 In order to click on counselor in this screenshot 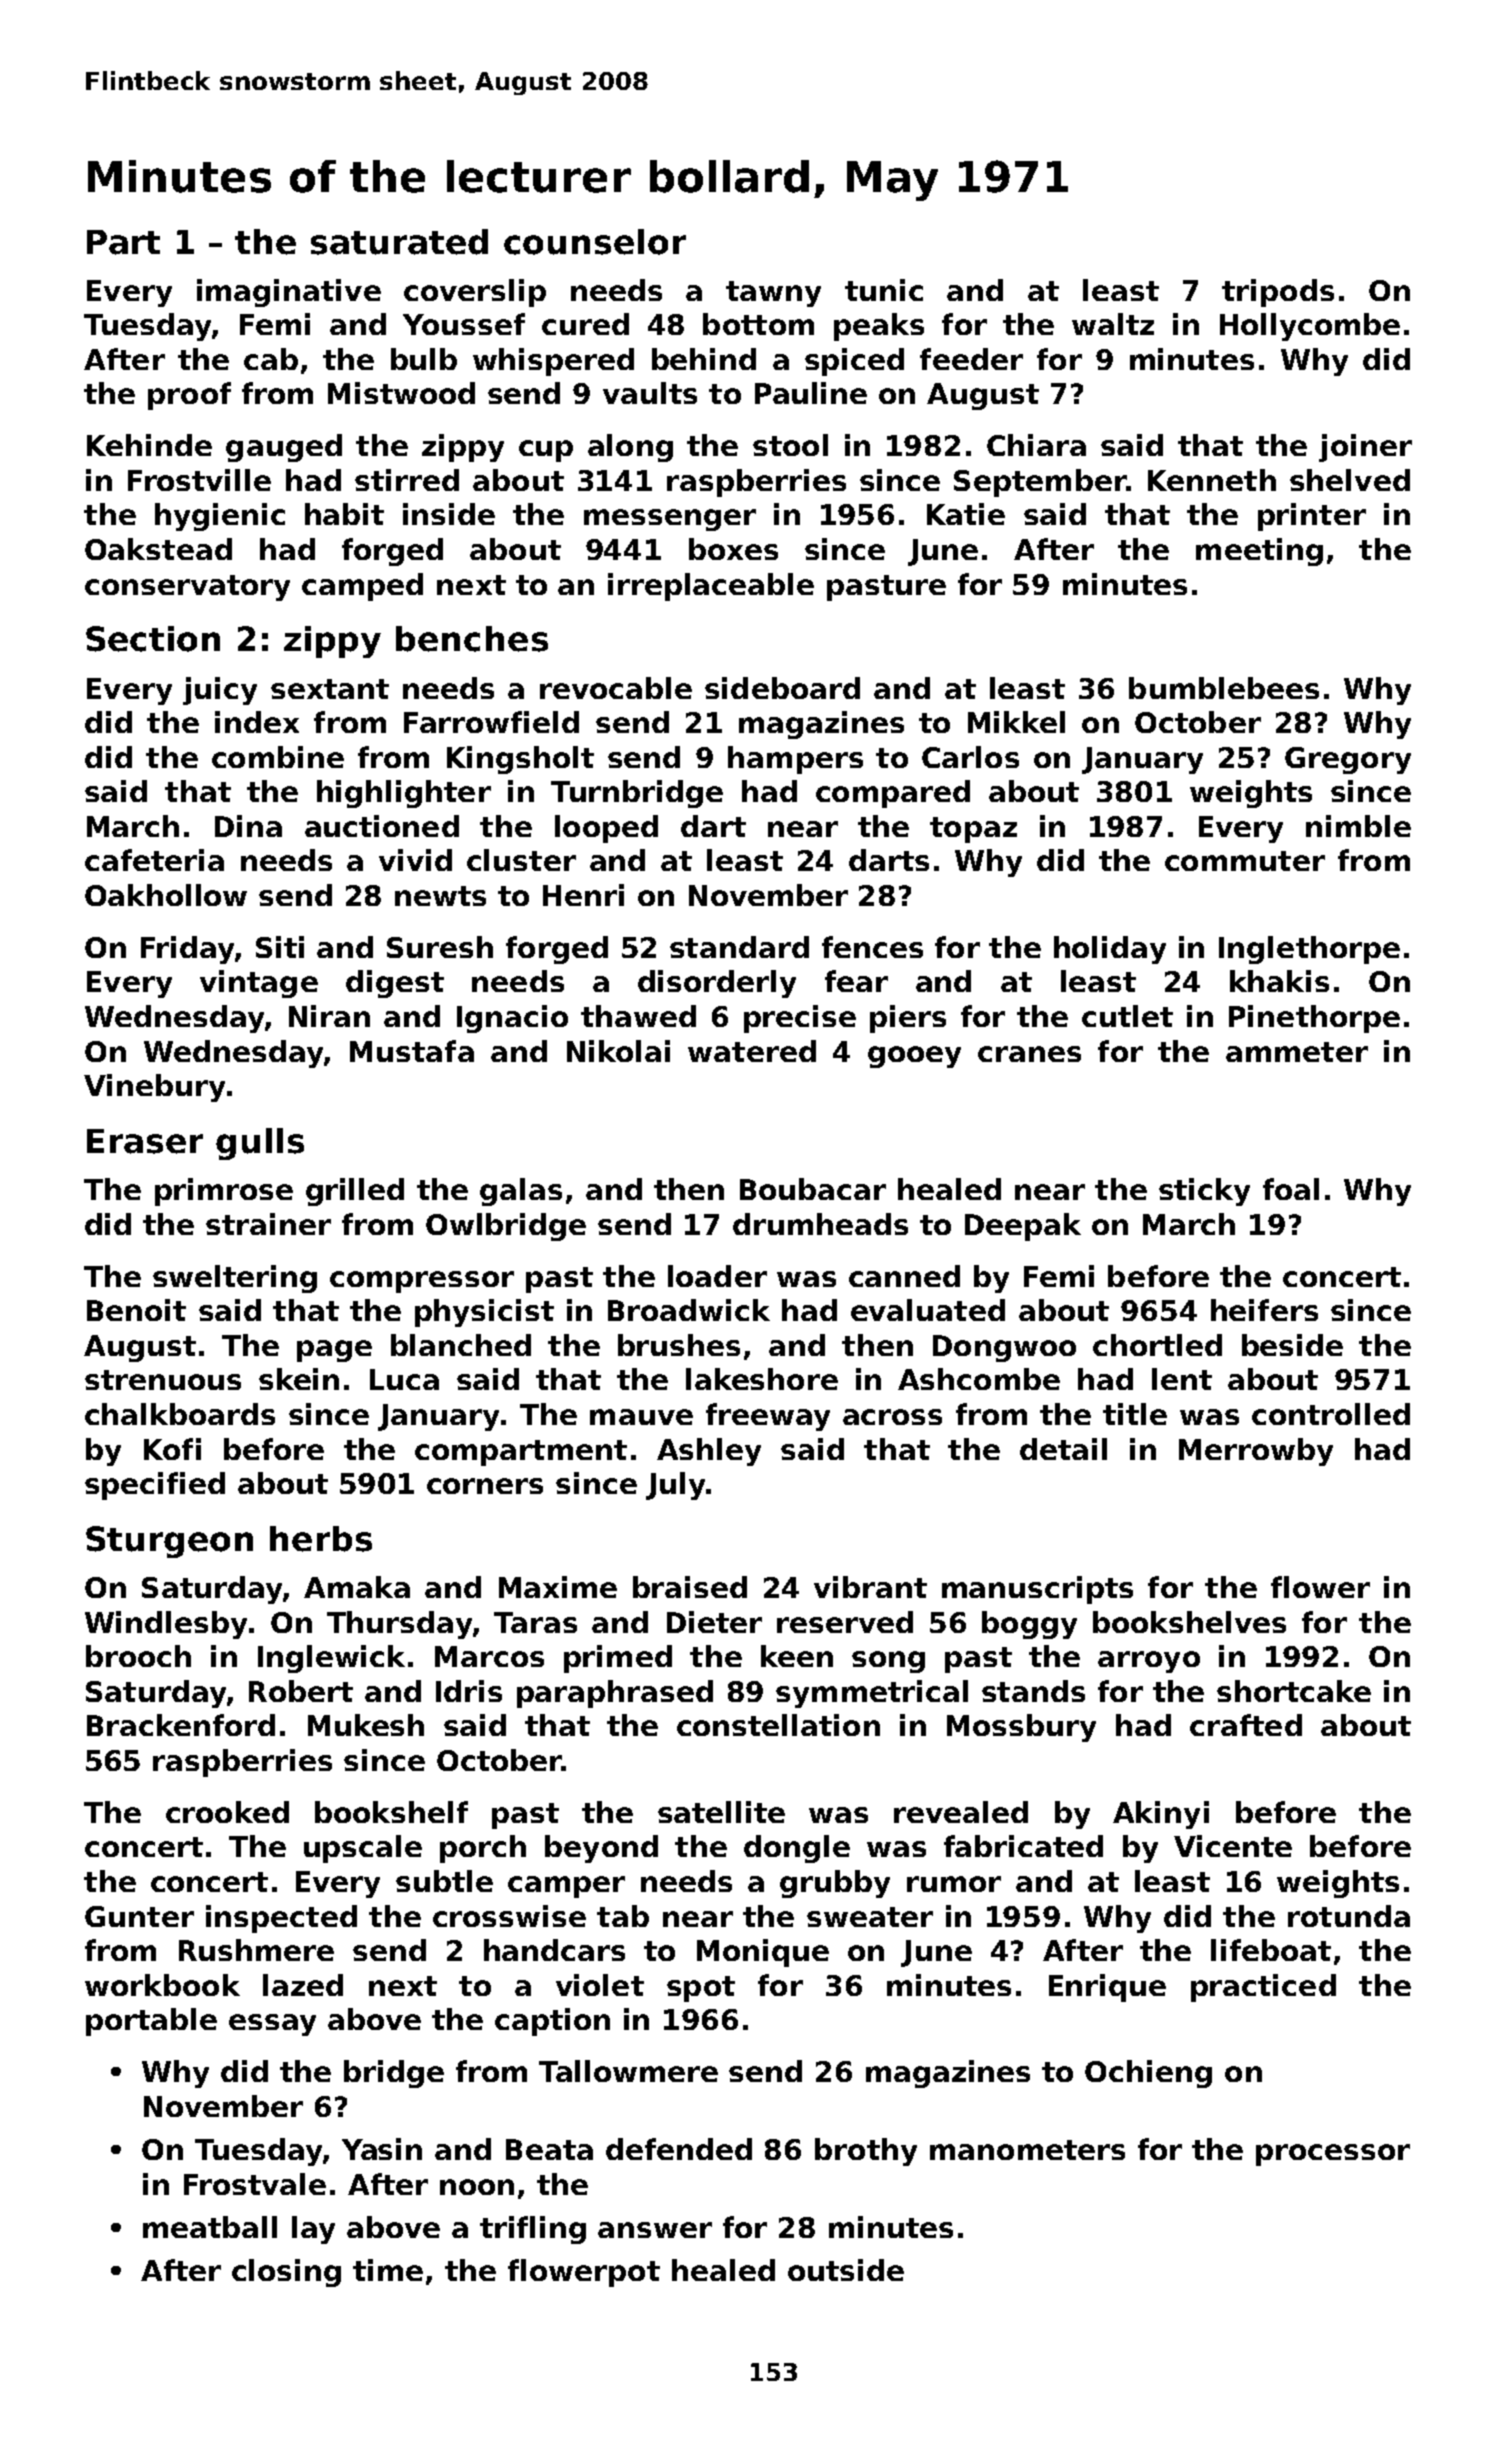, I will do `click(595, 242)`.
